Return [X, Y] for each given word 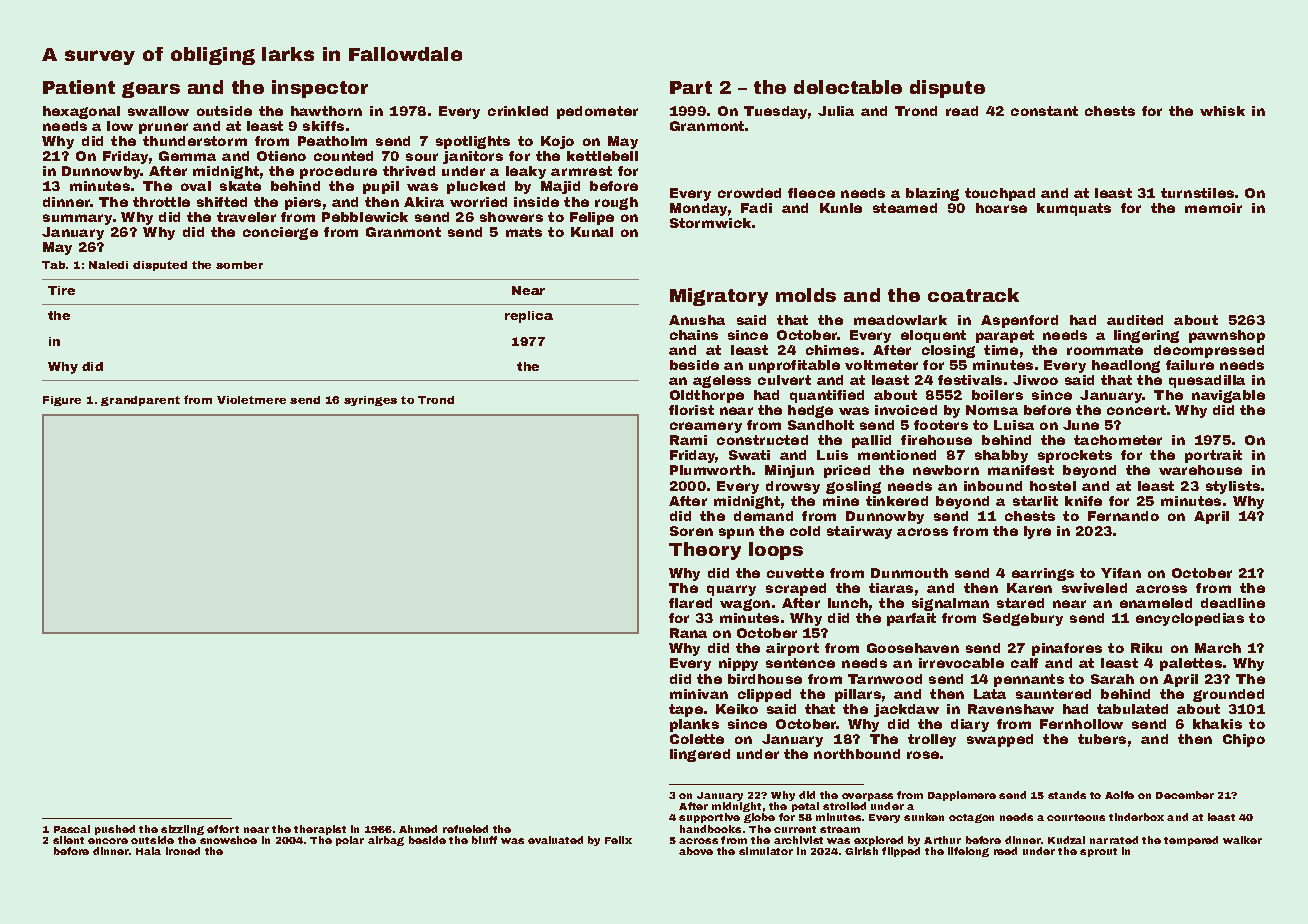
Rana [688, 633]
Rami [688, 440]
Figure [62, 401]
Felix [618, 840]
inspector [320, 89]
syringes [370, 401]
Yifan [1121, 573]
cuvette [795, 573]
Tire [61, 290]
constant [1044, 111]
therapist [320, 830]
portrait [1213, 456]
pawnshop [1227, 336]
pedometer [597, 112]
